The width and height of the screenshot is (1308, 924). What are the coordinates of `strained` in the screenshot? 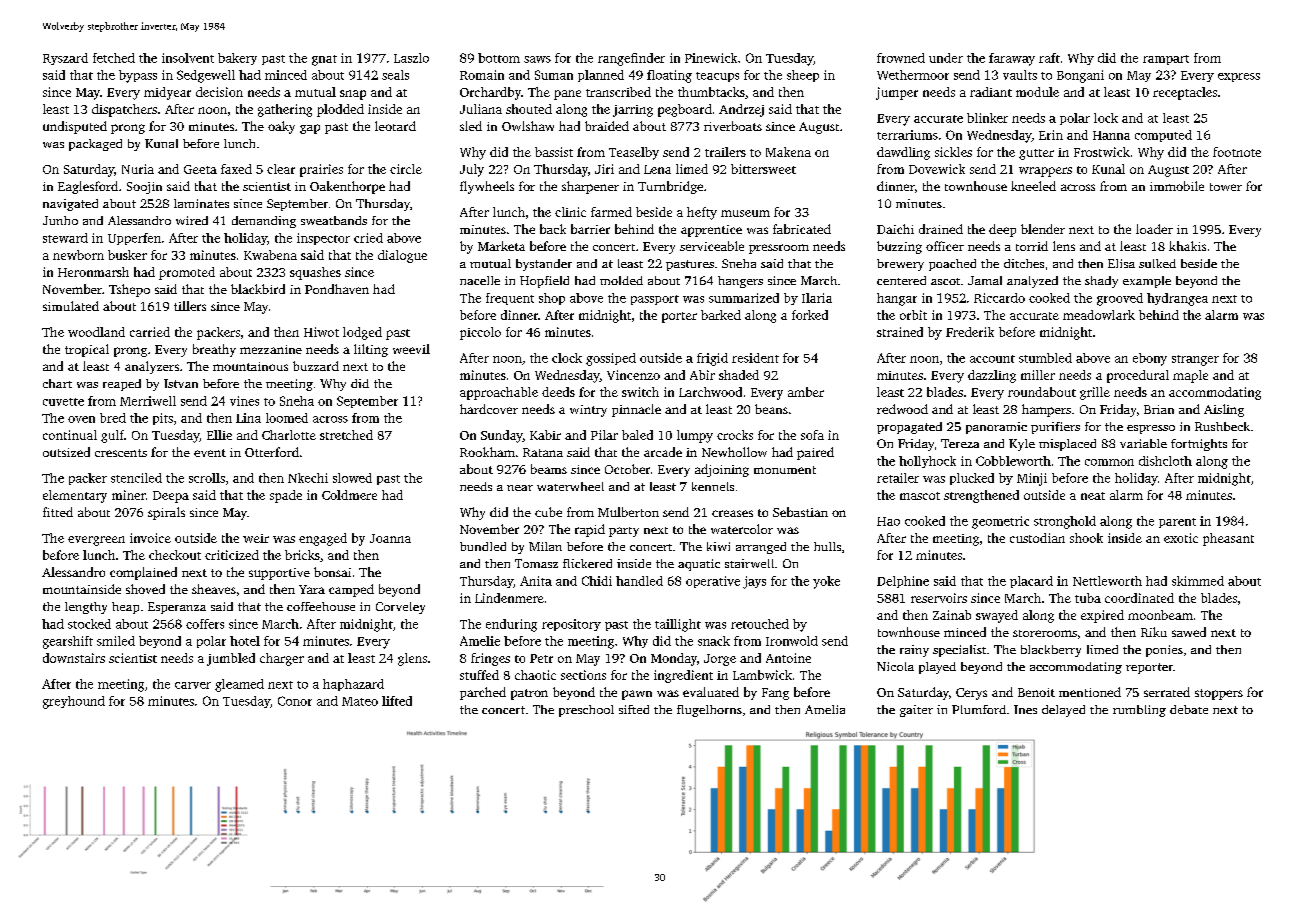 It's located at (900, 332).
